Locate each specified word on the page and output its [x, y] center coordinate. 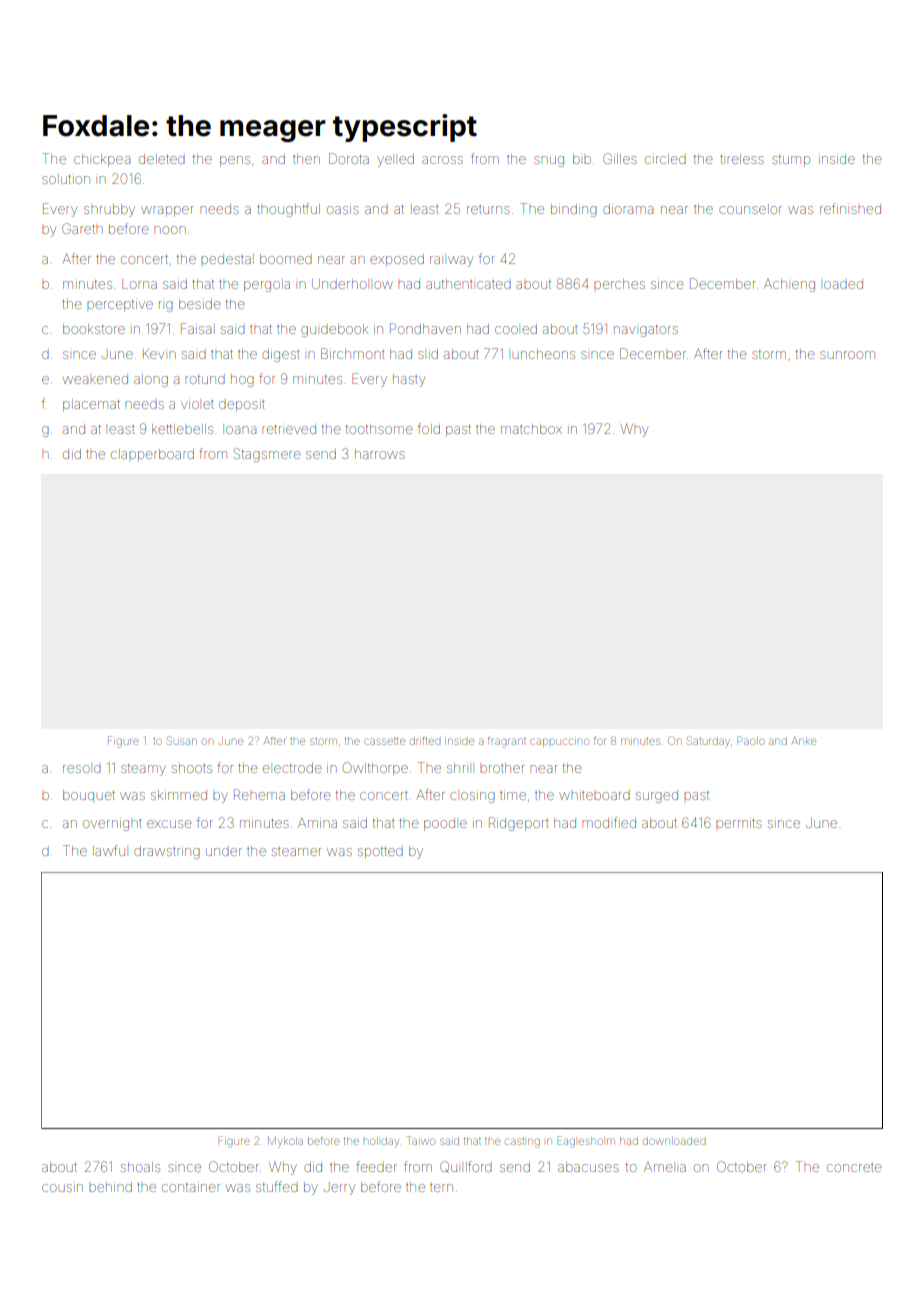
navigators [646, 331]
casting [522, 1143]
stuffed [277, 1186]
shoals [140, 1167]
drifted [425, 740]
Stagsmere [267, 455]
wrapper [167, 211]
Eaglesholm [586, 1142]
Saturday [708, 741]
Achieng [789, 285]
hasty [409, 381]
